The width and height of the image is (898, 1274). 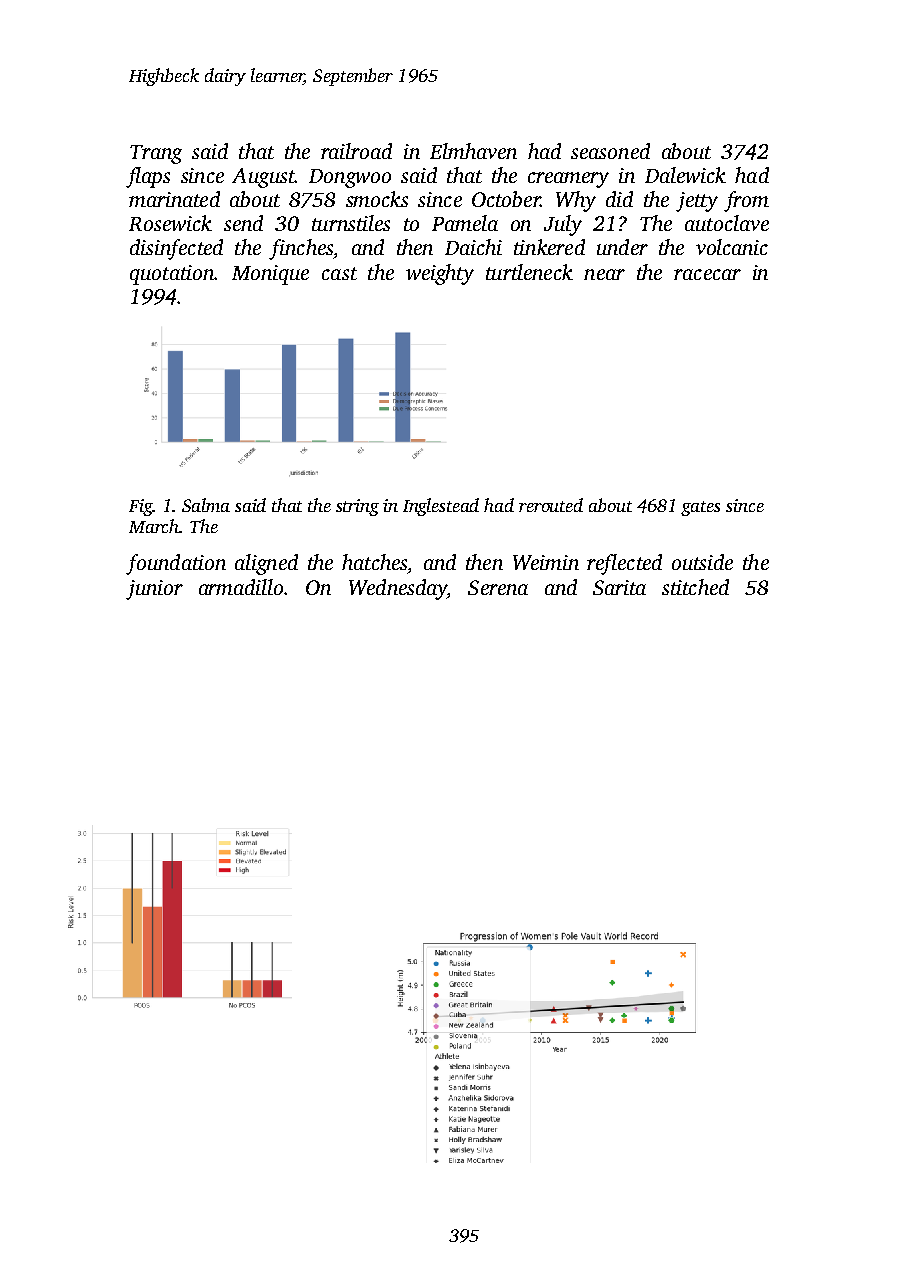 What do you see at coordinates (176, 564) in the image?
I see `foundation` at bounding box center [176, 564].
